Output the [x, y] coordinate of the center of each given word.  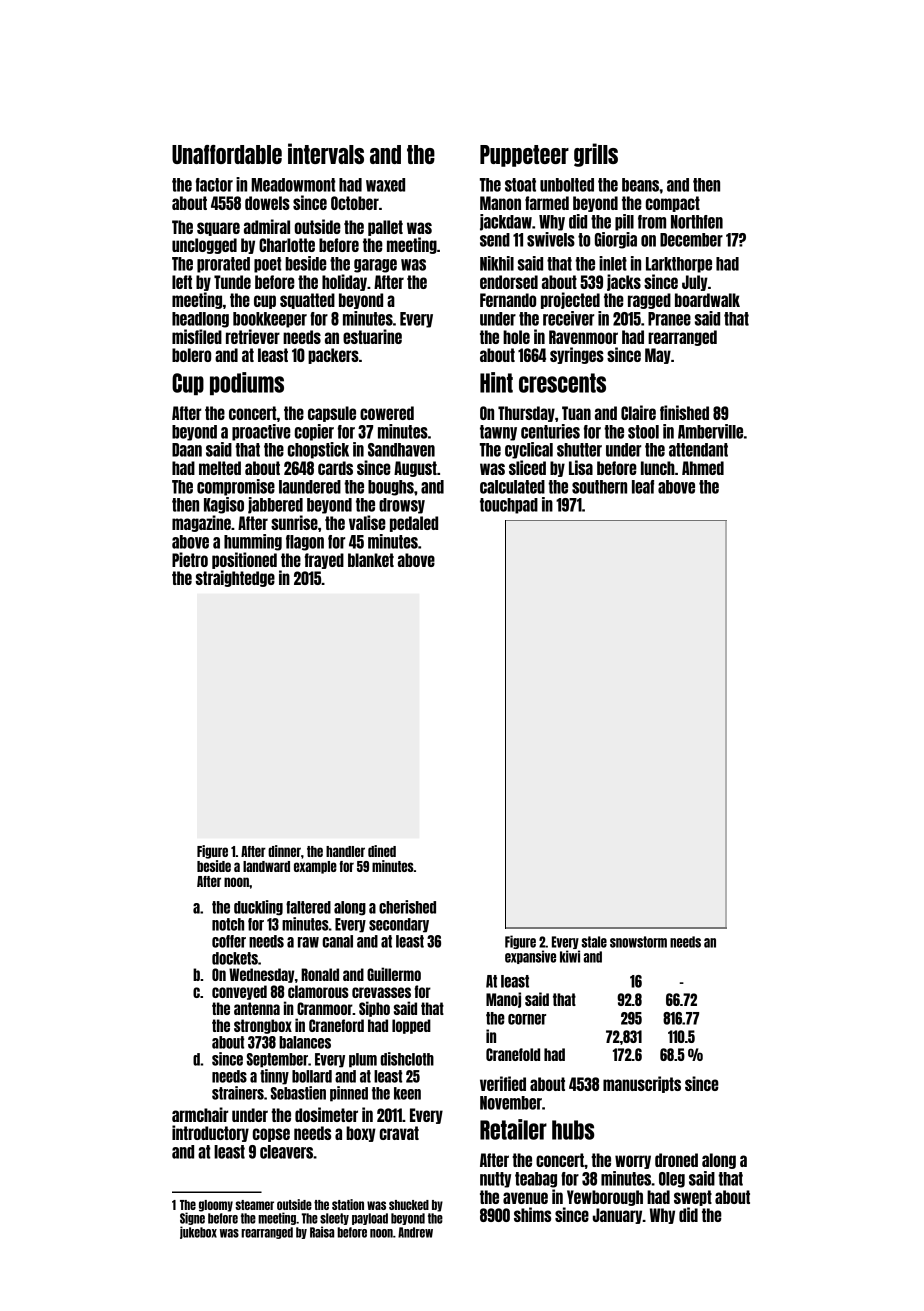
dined [382, 851]
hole [516, 337]
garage [375, 266]
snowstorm [638, 942]
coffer [229, 941]
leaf [643, 487]
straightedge [235, 578]
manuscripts [642, 1084]
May [658, 356]
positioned [244, 560]
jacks [624, 282]
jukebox [198, 1232]
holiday [344, 282]
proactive [261, 432]
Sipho [374, 1009]
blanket [371, 560]
